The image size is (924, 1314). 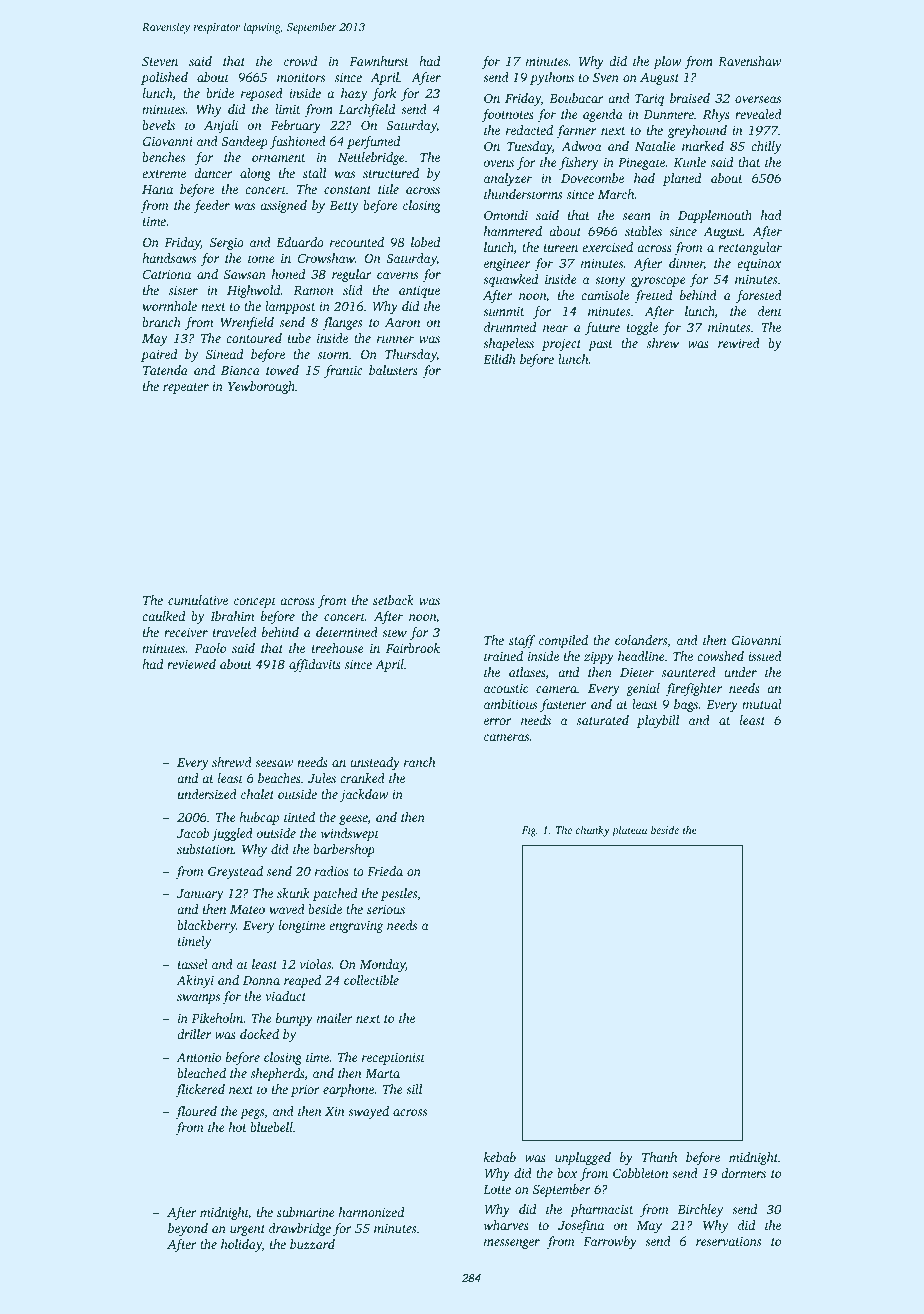 What do you see at coordinates (312, 1244) in the image?
I see `buzzard` at bounding box center [312, 1244].
